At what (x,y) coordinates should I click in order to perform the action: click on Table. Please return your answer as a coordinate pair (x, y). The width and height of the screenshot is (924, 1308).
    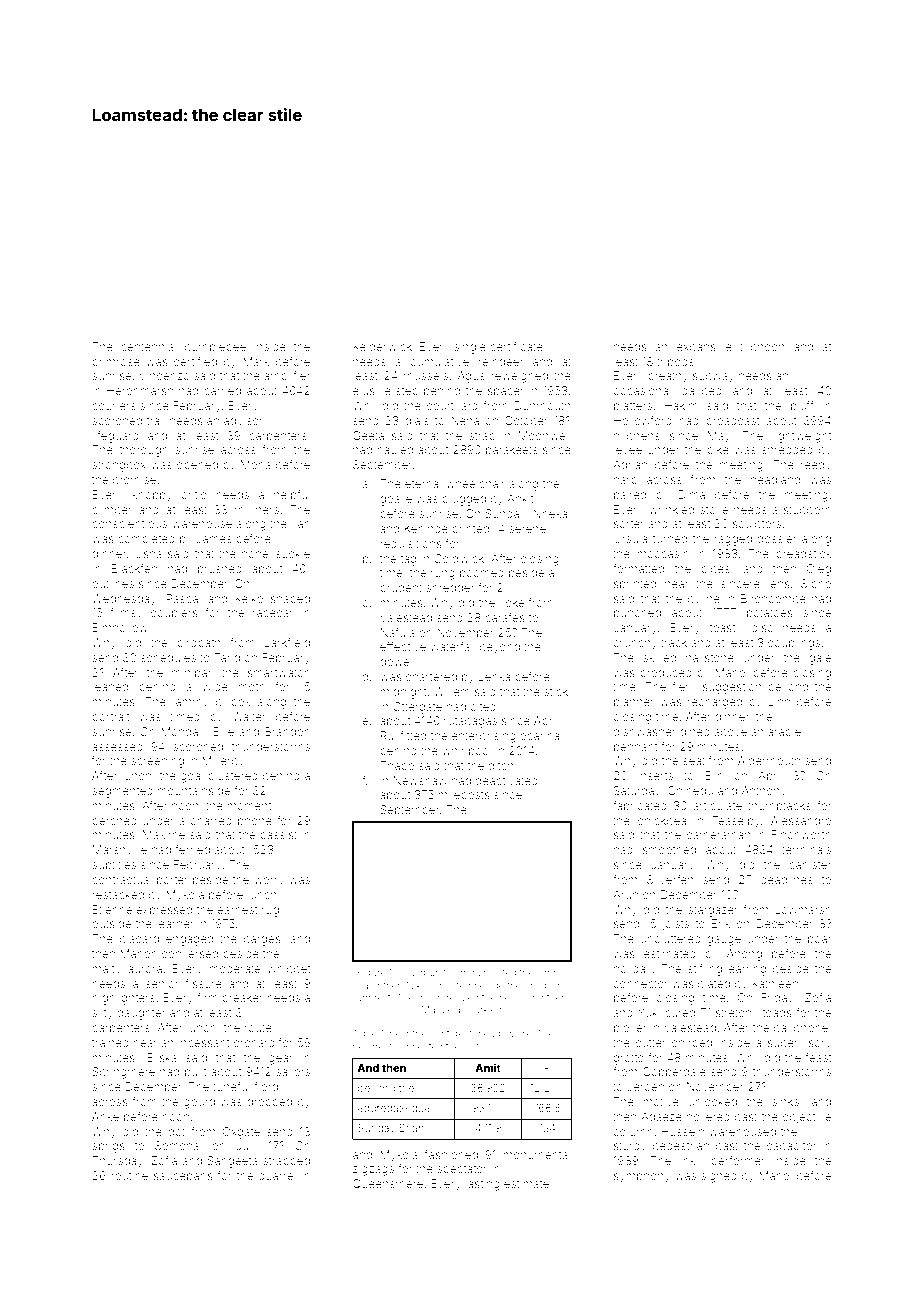
    Looking at the image, I should click on (365, 1033).
